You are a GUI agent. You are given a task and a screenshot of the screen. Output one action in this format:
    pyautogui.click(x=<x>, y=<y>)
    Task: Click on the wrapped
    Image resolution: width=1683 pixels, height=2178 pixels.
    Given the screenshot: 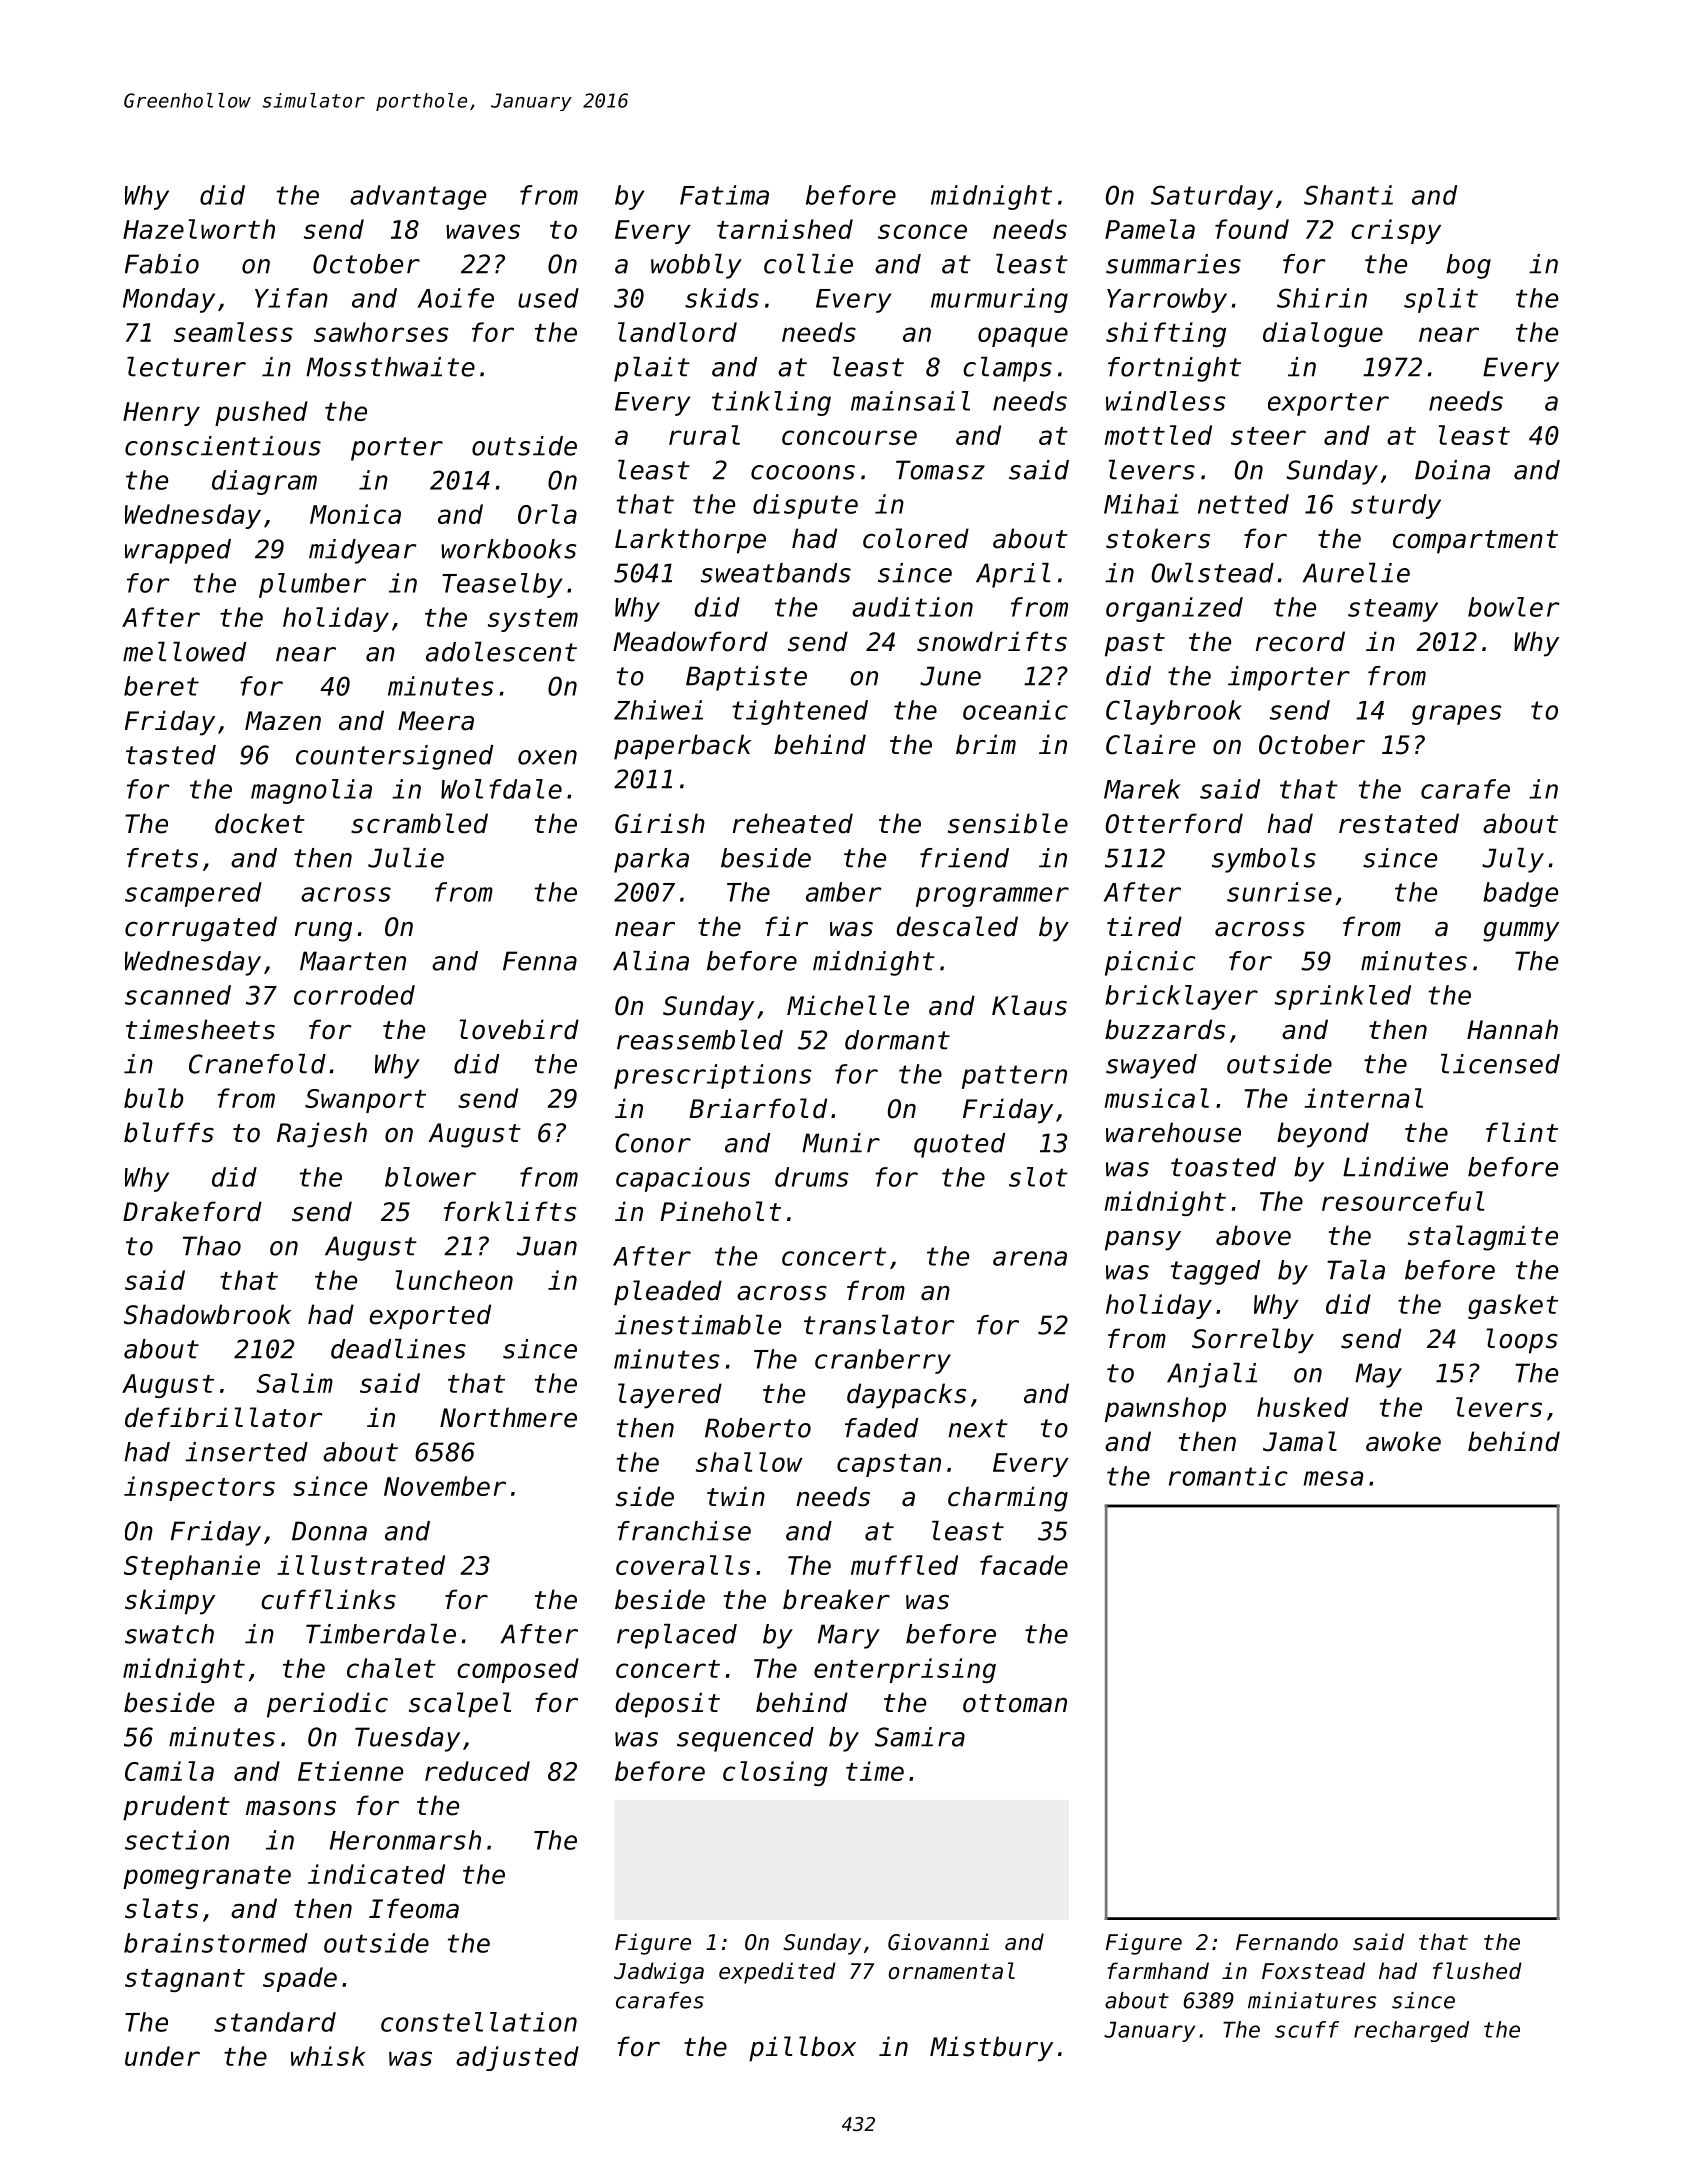 What is the action you would take?
    pyautogui.click(x=178, y=551)
